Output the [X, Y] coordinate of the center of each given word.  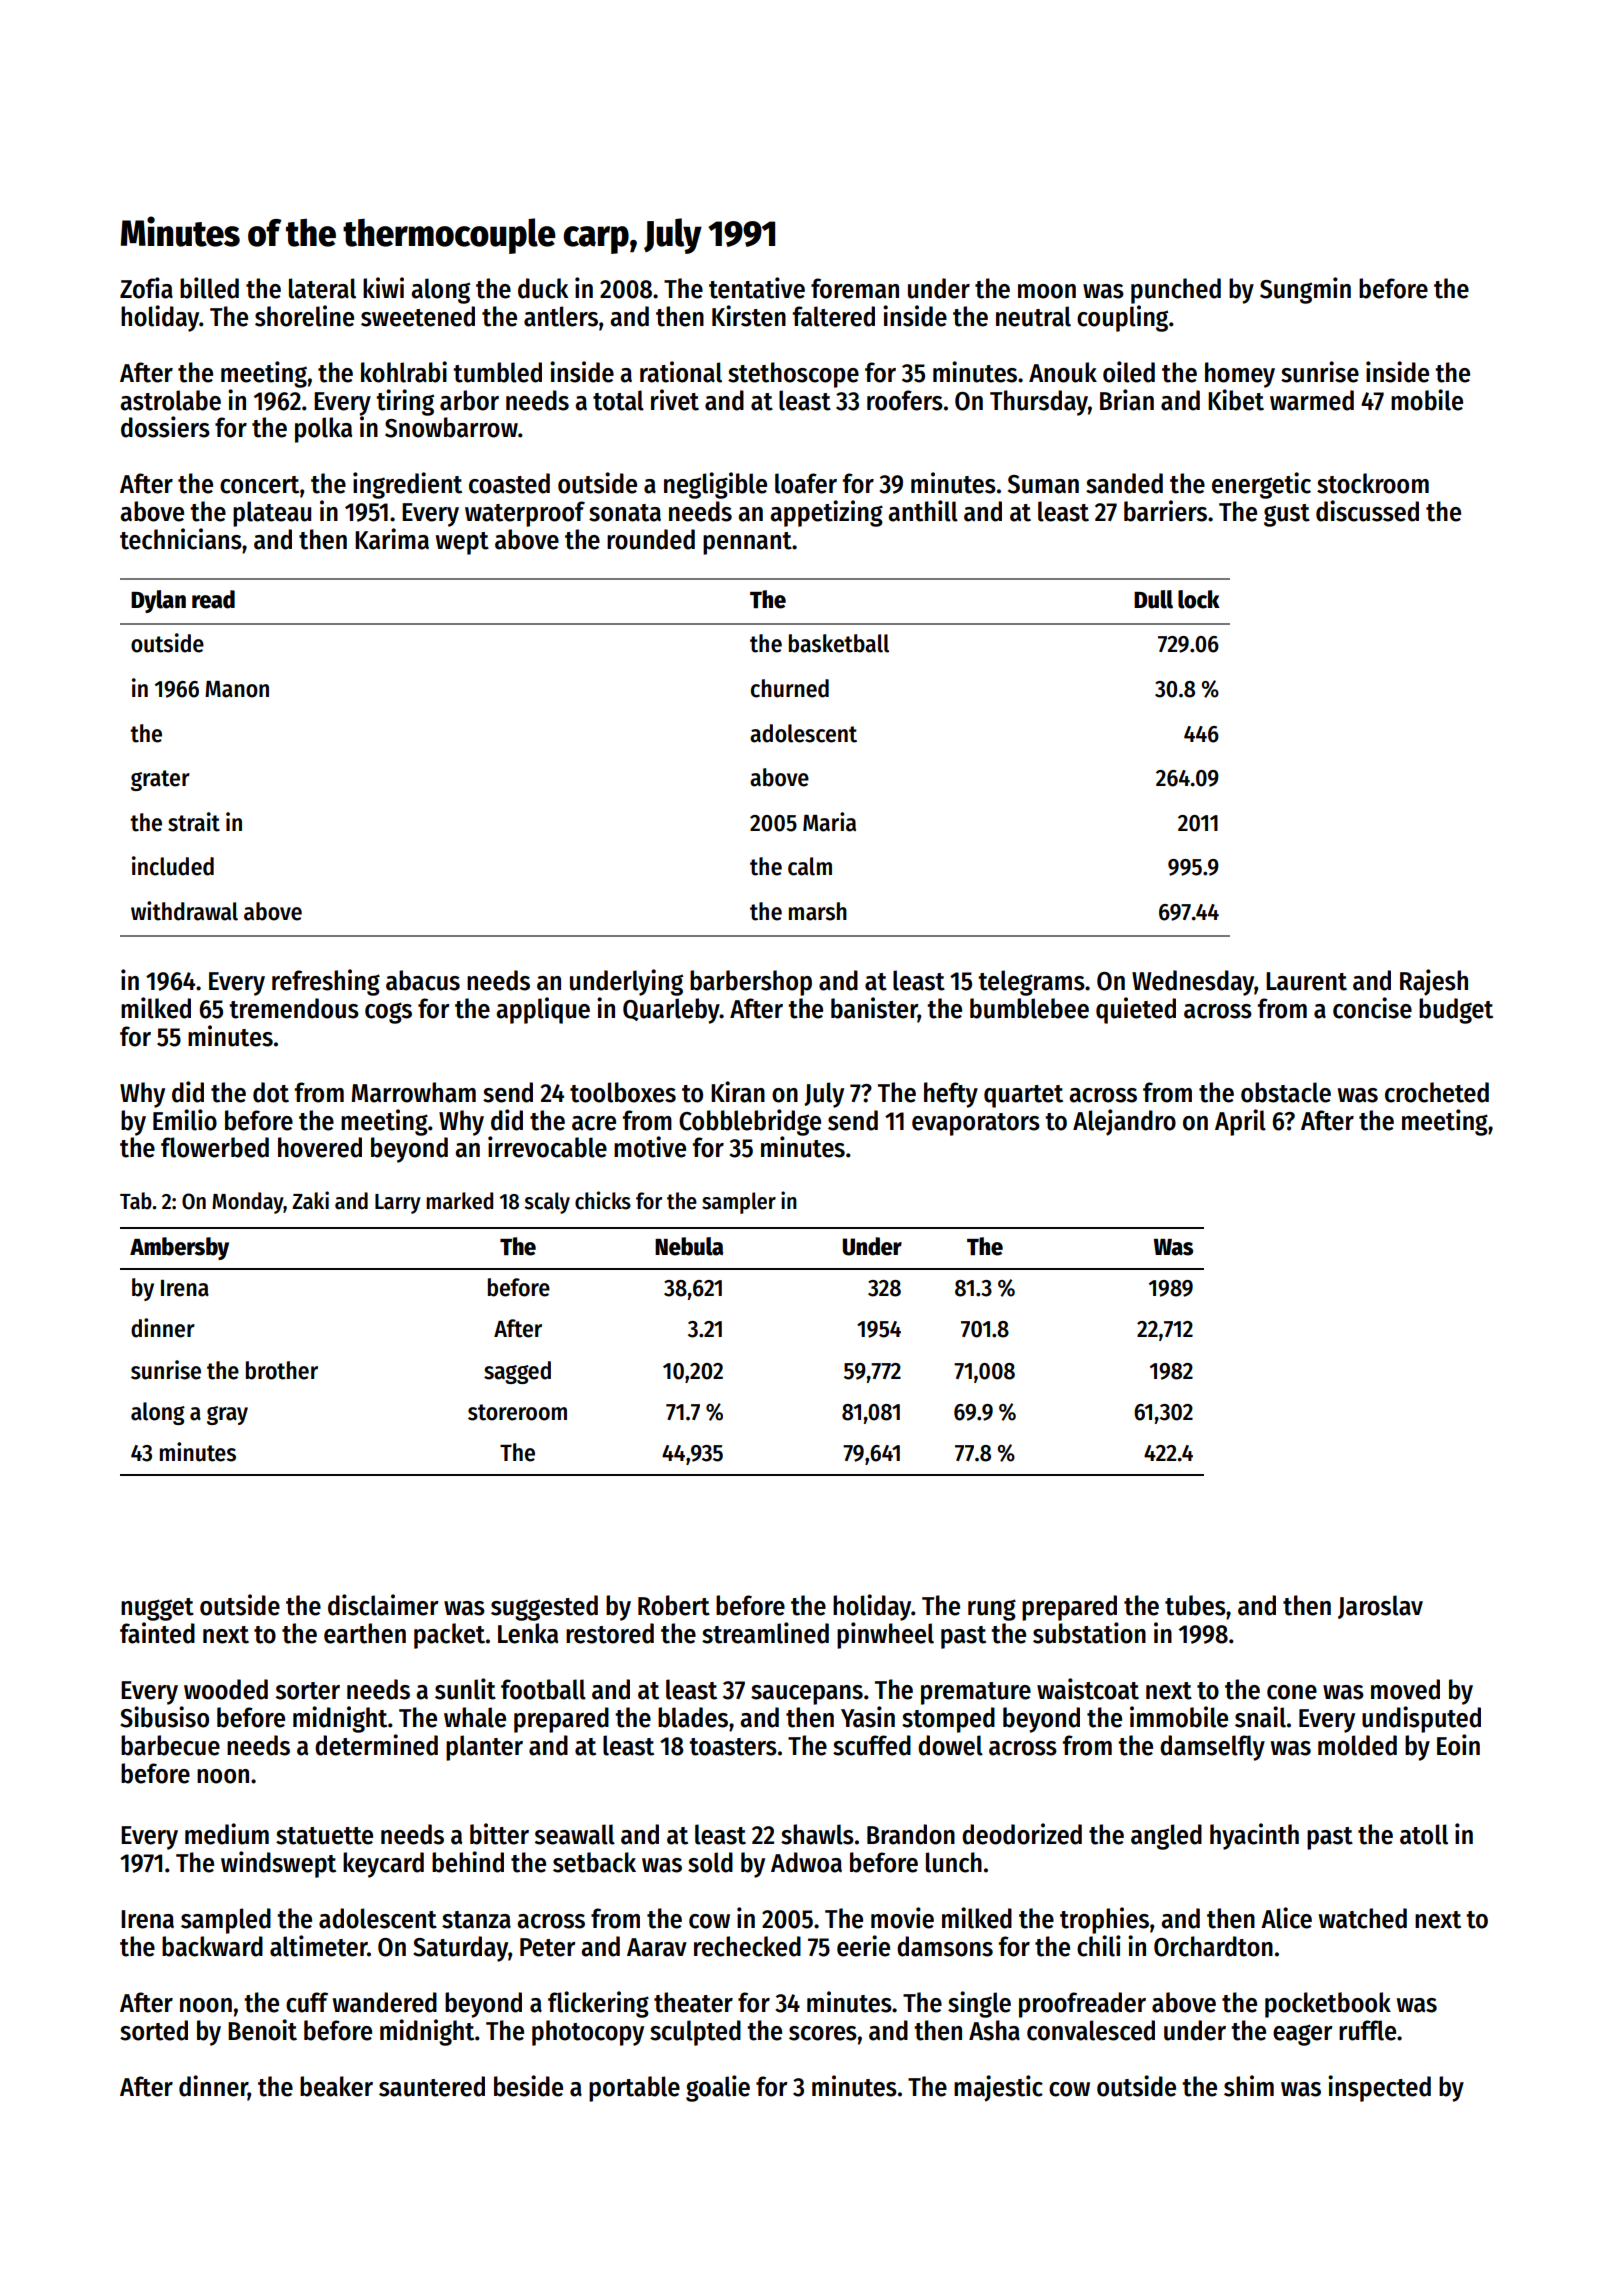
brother [282, 1370]
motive [650, 1147]
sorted [154, 2030]
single [979, 2004]
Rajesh [1434, 982]
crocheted [1437, 1092]
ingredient [407, 485]
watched [1362, 1918]
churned [790, 688]
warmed [1312, 400]
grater [160, 780]
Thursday [1039, 403]
